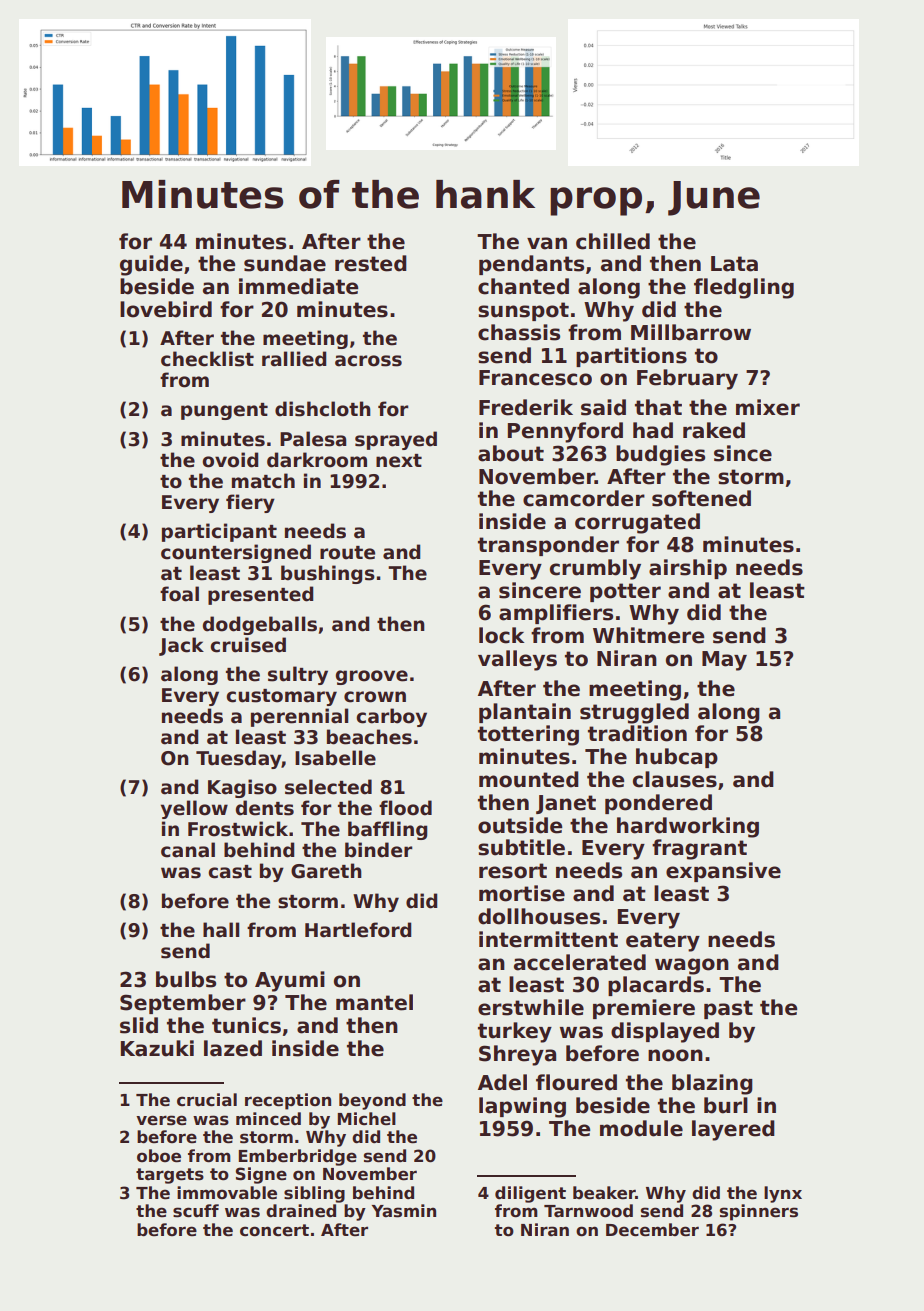 Image resolution: width=924 pixels, height=1311 pixels. What do you see at coordinates (399, 461) in the page?
I see `next` at bounding box center [399, 461].
